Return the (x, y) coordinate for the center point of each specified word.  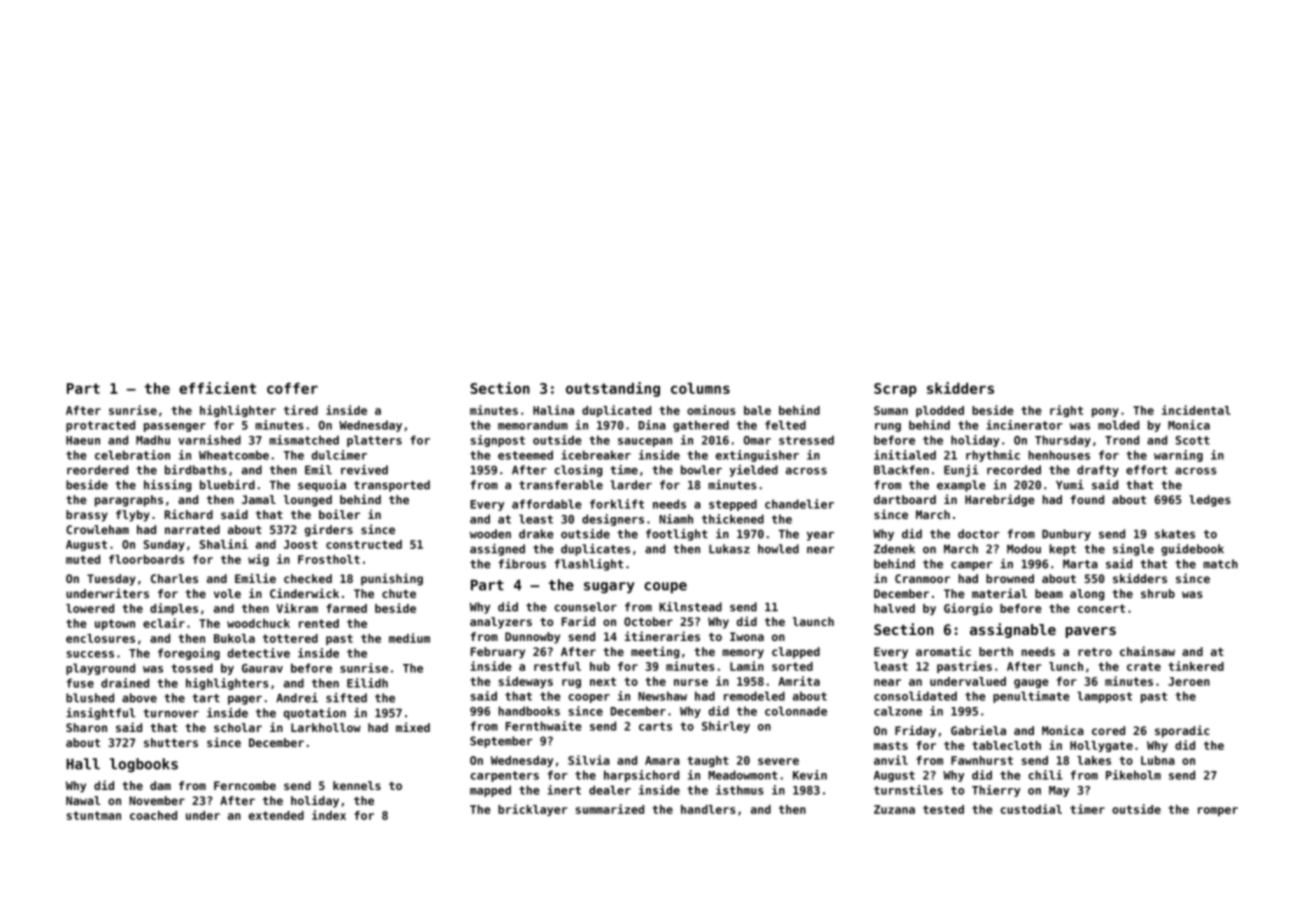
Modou (1024, 549)
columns (700, 388)
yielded (754, 471)
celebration (132, 455)
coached (153, 815)
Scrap (895, 390)
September (501, 742)
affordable (546, 504)
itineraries (662, 636)
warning (1178, 456)
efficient (217, 388)
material (999, 593)
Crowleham (97, 529)
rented (319, 623)
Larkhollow (326, 727)
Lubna (1158, 760)
